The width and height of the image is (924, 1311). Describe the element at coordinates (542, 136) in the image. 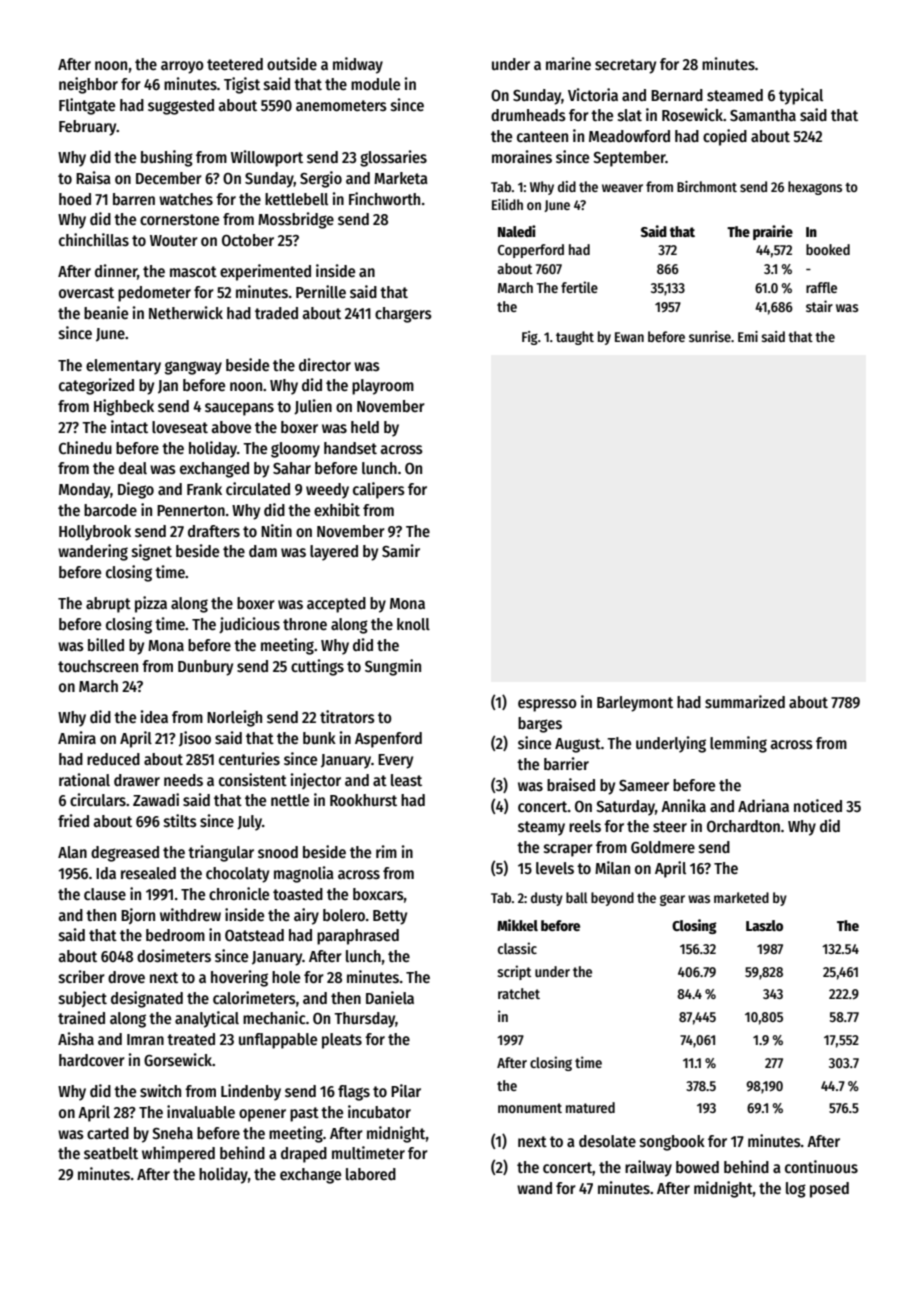

I see `canteen` at that location.
